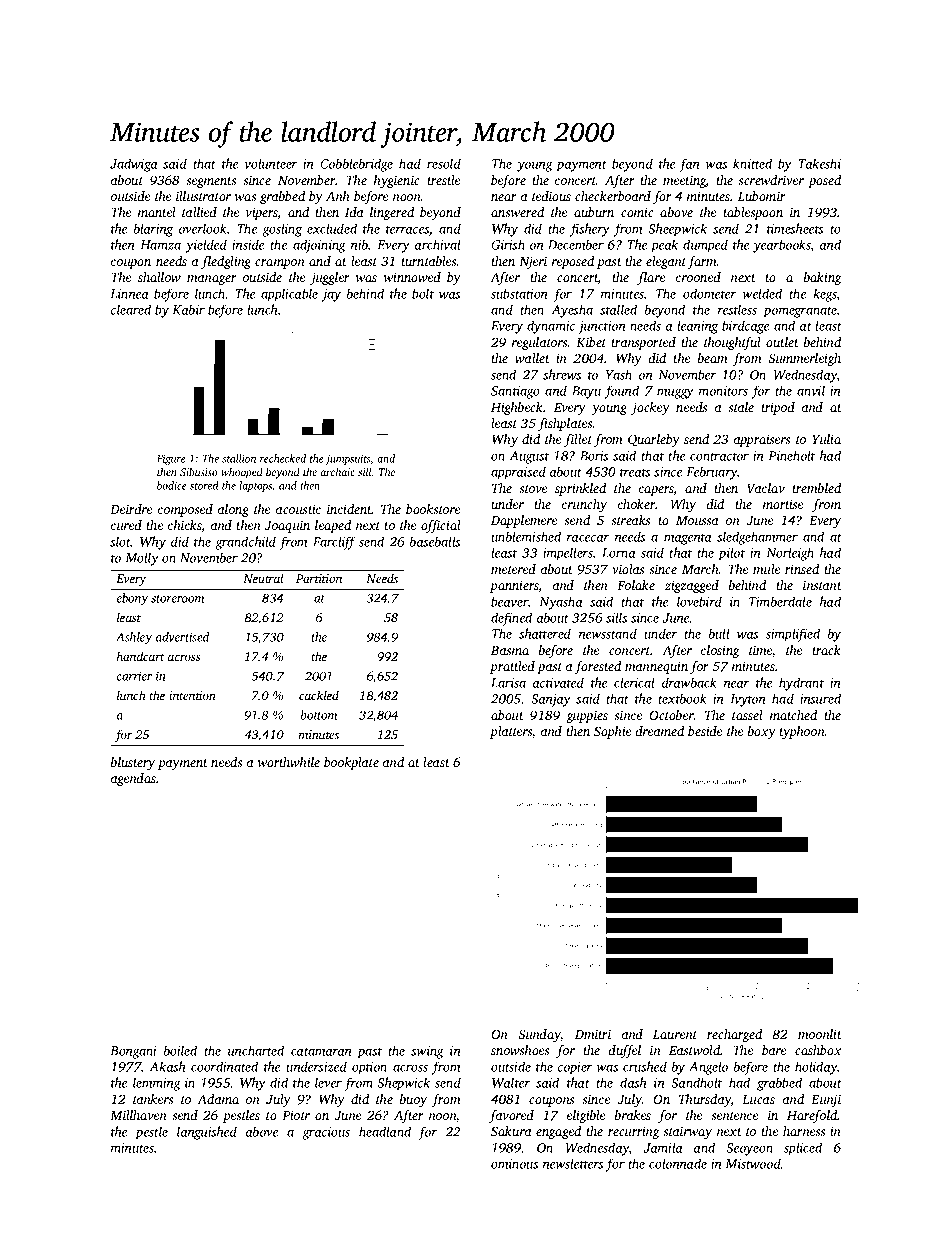 The image size is (952, 1233). What do you see at coordinates (511, 732) in the screenshot?
I see `platters` at bounding box center [511, 732].
